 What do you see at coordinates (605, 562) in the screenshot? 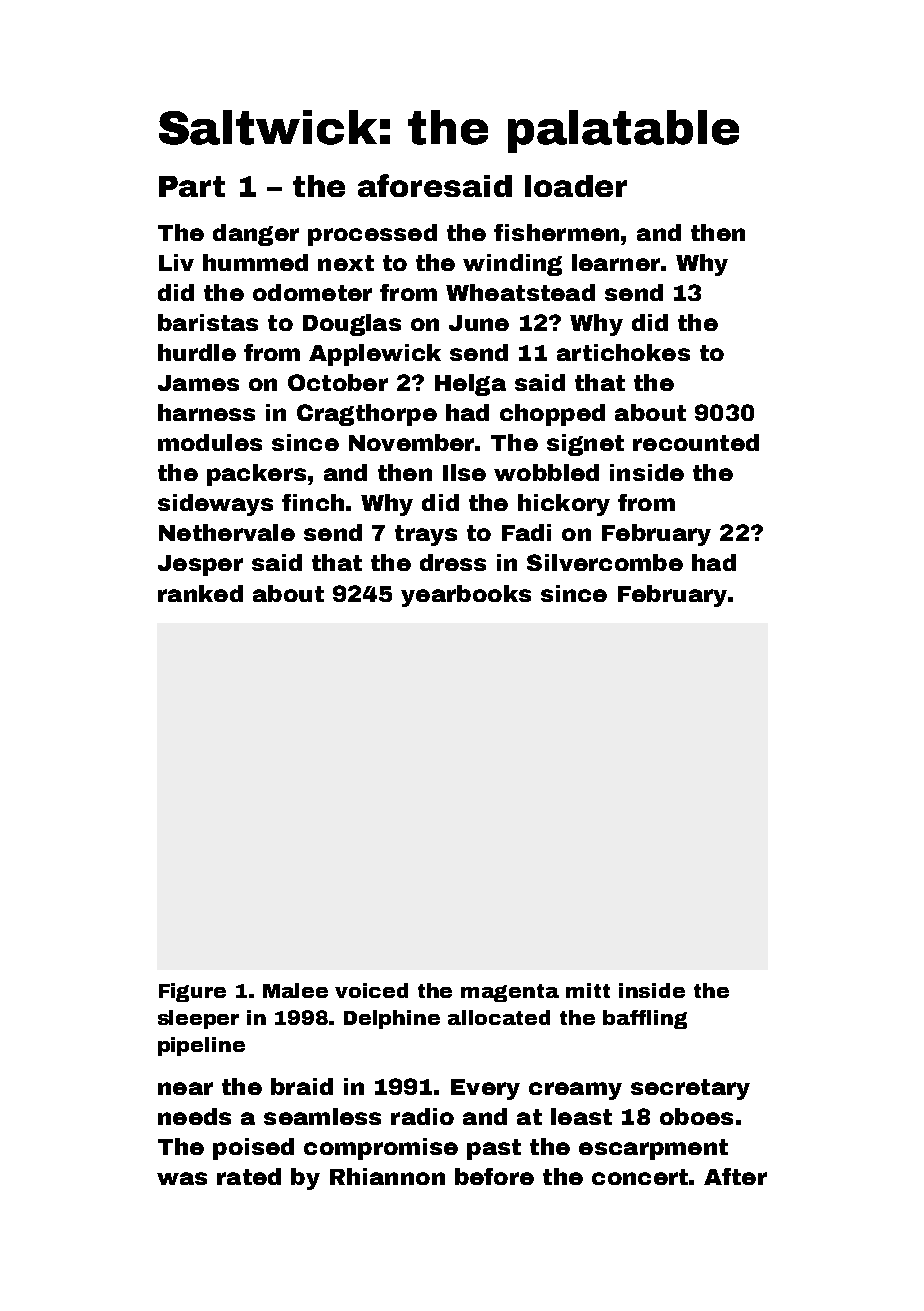
I see `Silvercombe` at bounding box center [605, 562].
